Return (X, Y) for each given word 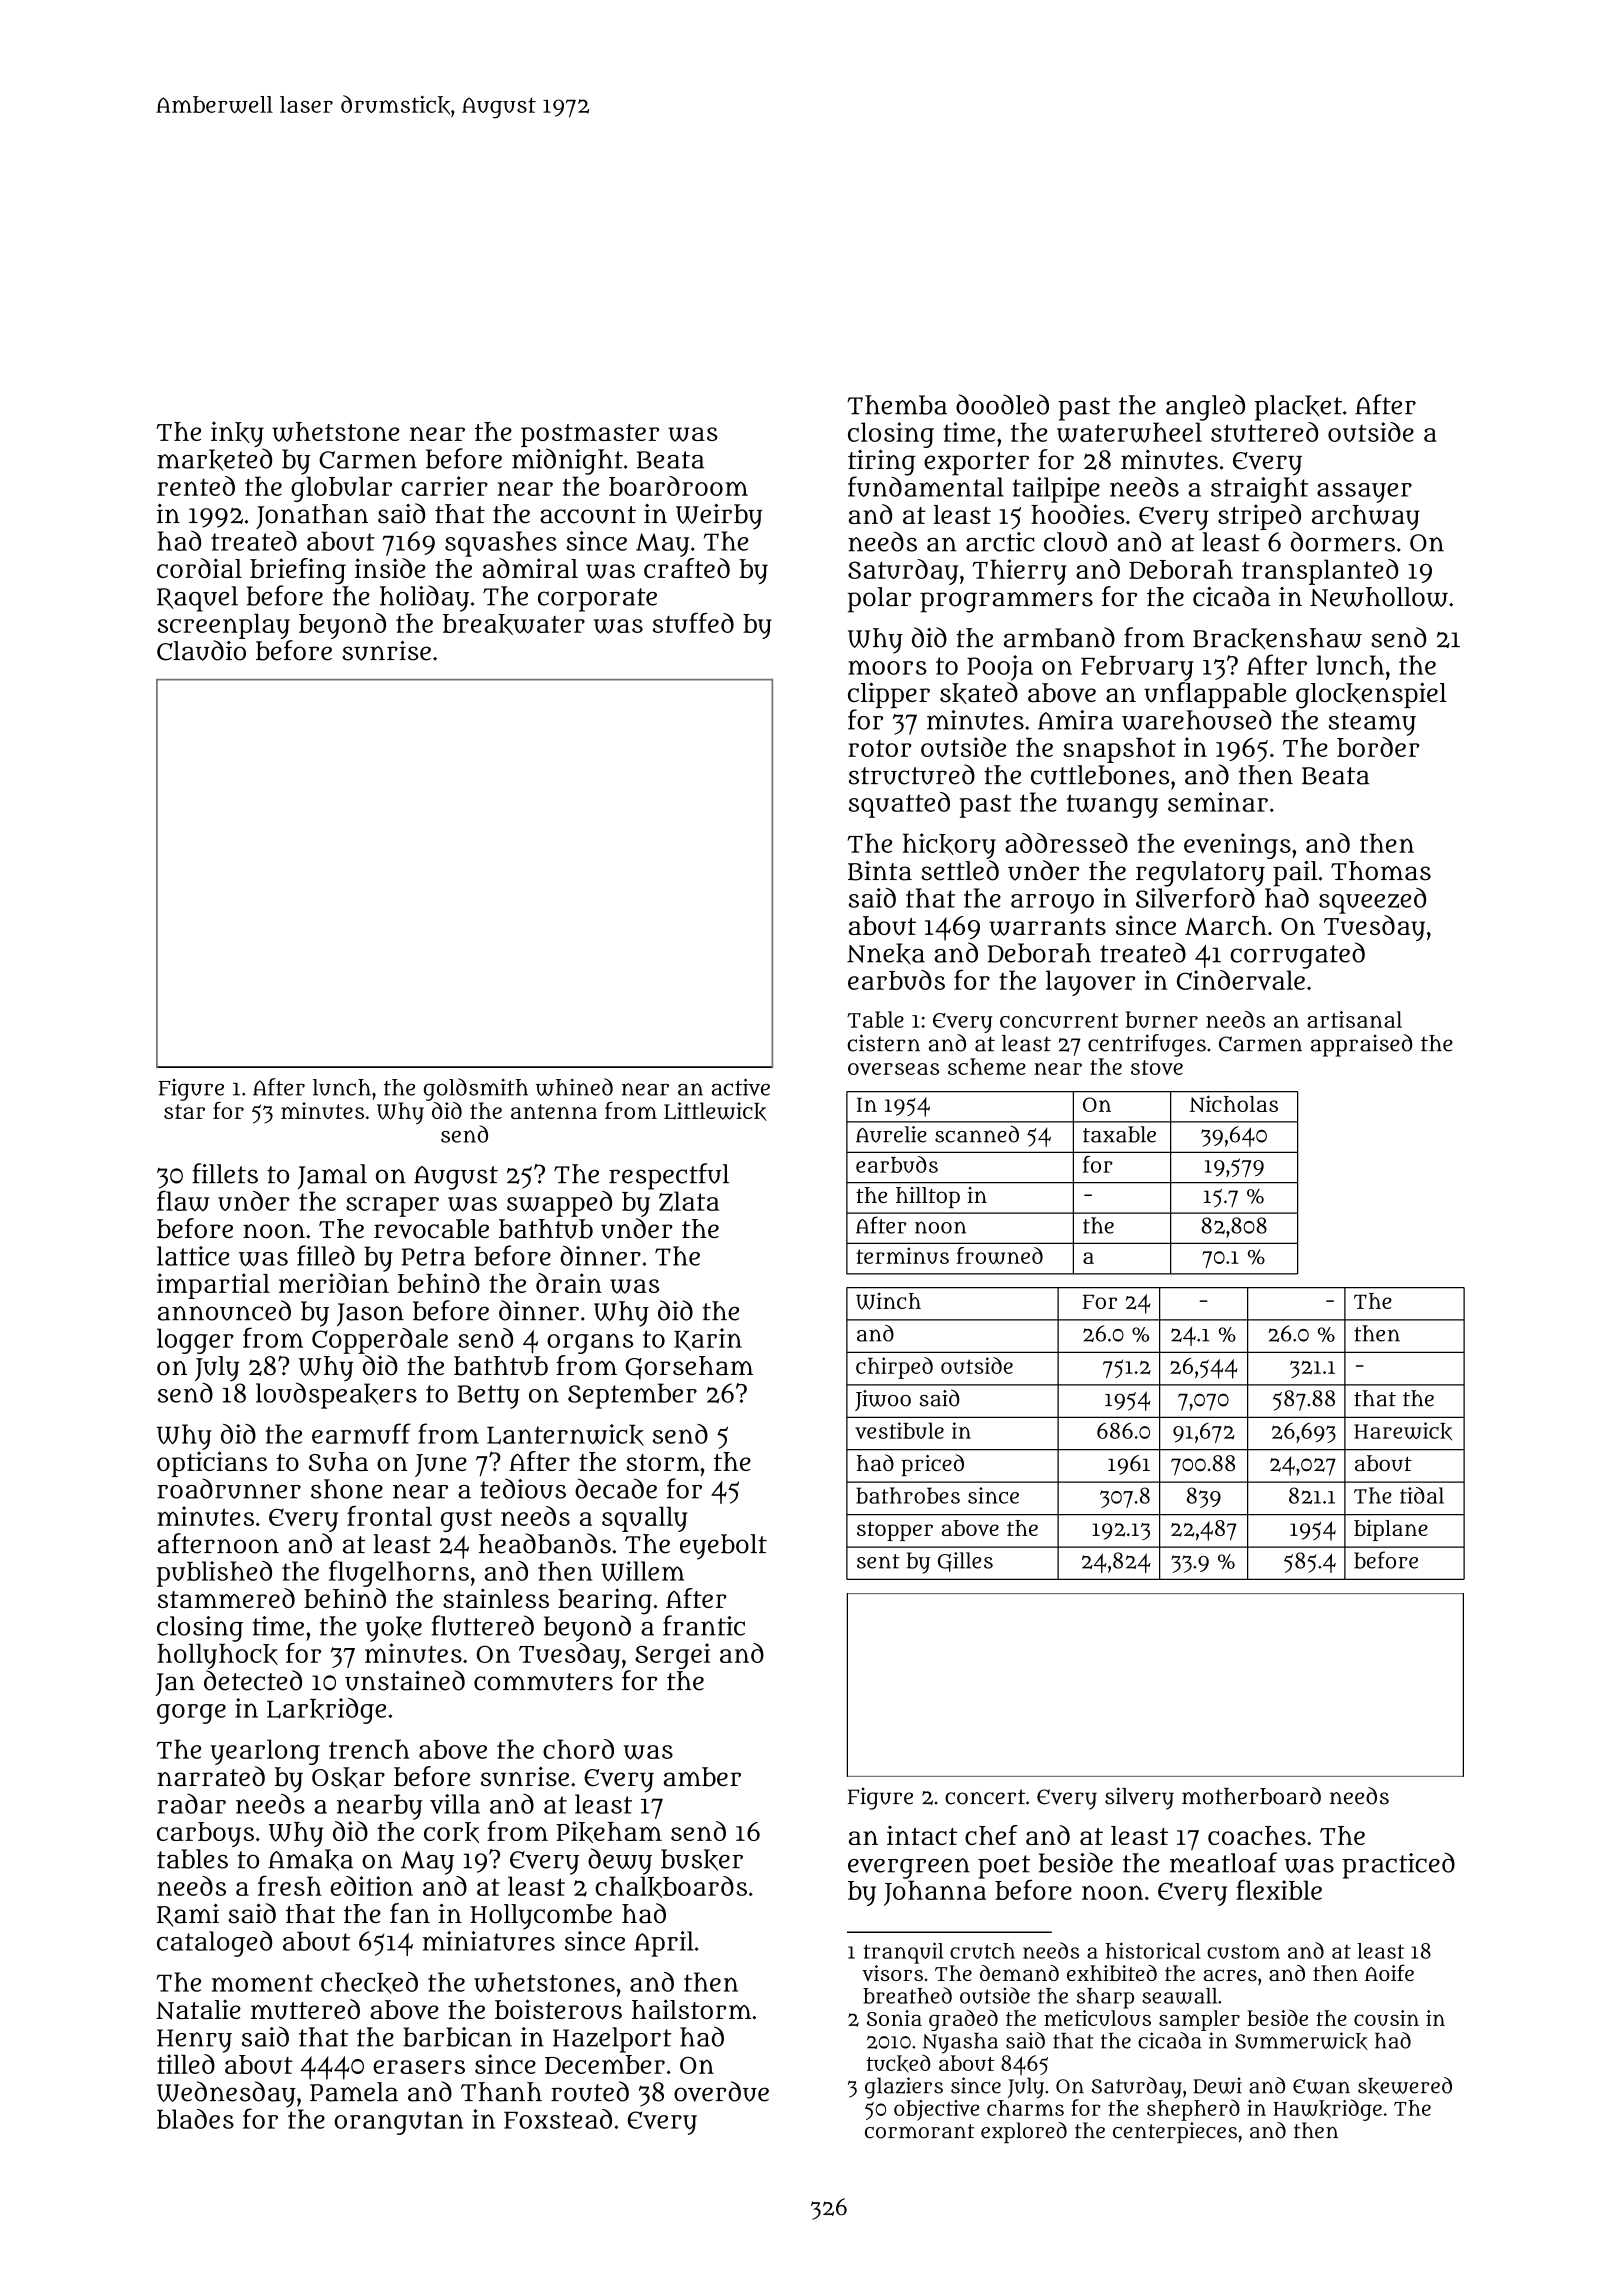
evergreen (909, 1868)
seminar (1218, 802)
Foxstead (558, 2119)
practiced (1398, 1865)
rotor (880, 748)
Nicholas (1234, 1103)
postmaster (590, 435)
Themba (897, 405)
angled (1205, 407)
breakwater (514, 624)
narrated (211, 1776)
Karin (708, 1339)
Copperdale (380, 1341)
